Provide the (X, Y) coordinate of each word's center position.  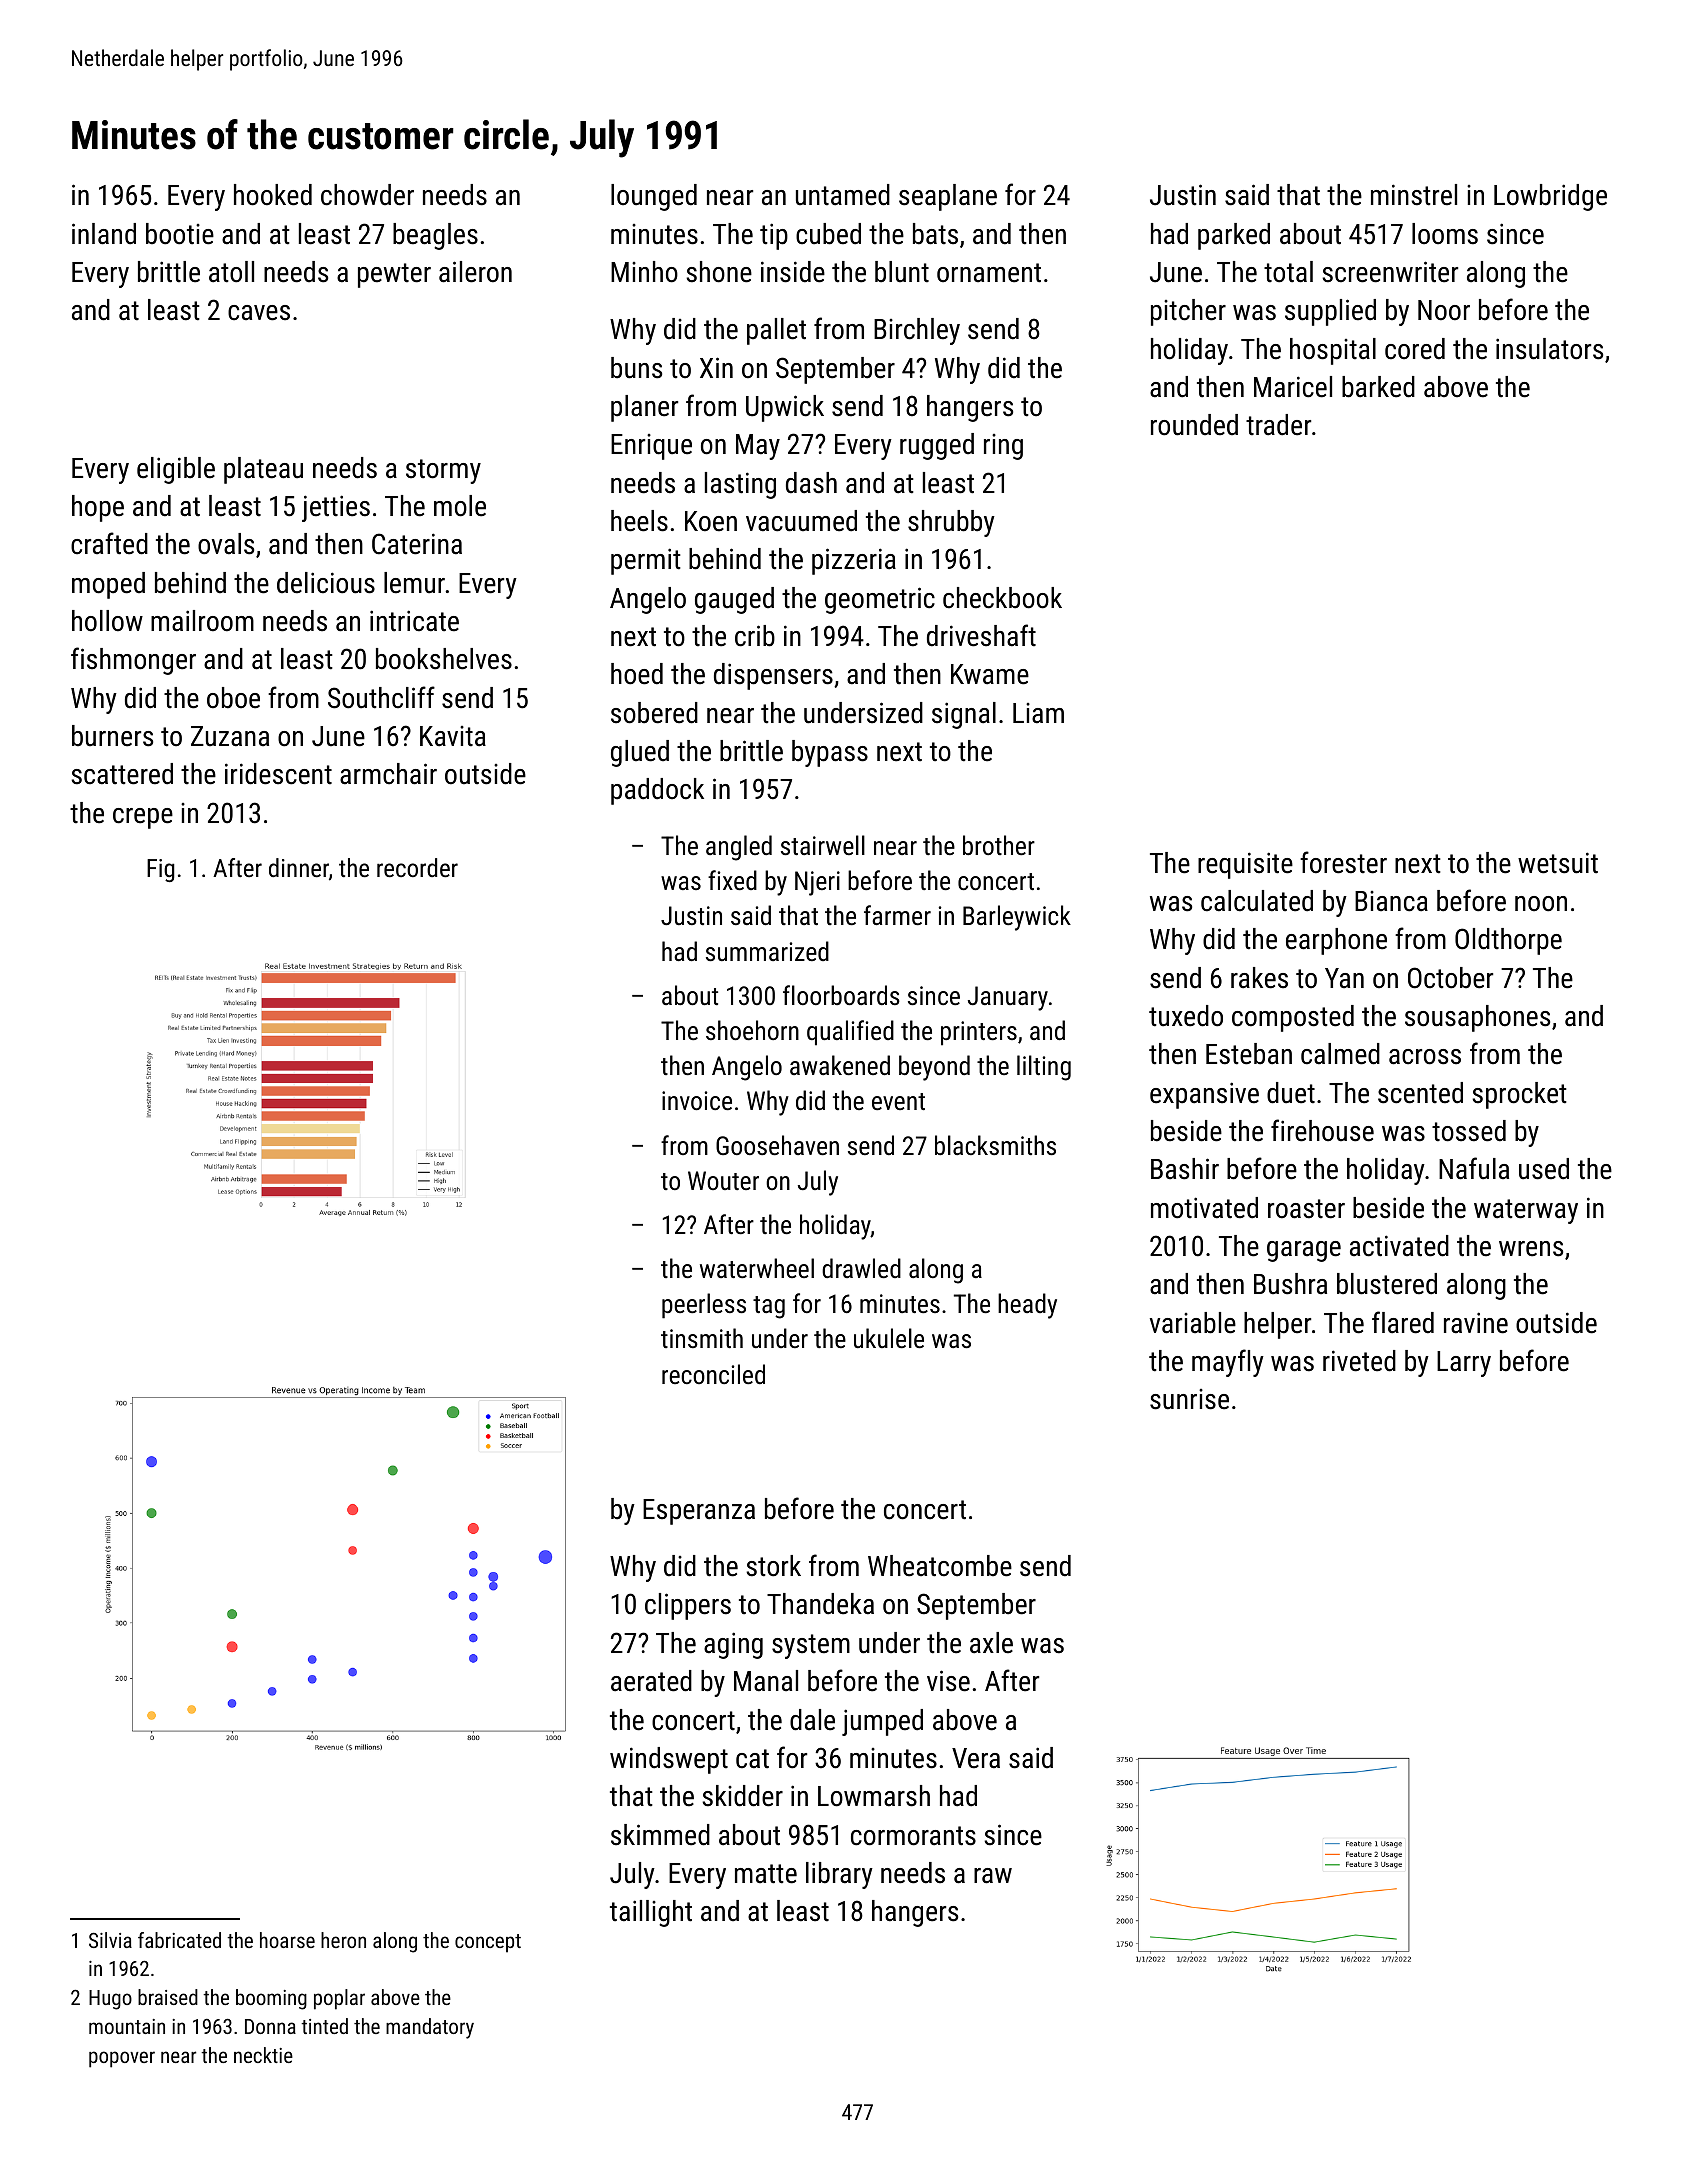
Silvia (110, 1940)
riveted (1359, 1361)
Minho (644, 272)
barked (1378, 387)
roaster (1306, 1209)
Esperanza (699, 1512)
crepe (143, 818)
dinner (299, 867)
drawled (861, 1268)
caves (259, 313)
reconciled (713, 1374)
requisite (1245, 865)
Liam (1038, 713)
